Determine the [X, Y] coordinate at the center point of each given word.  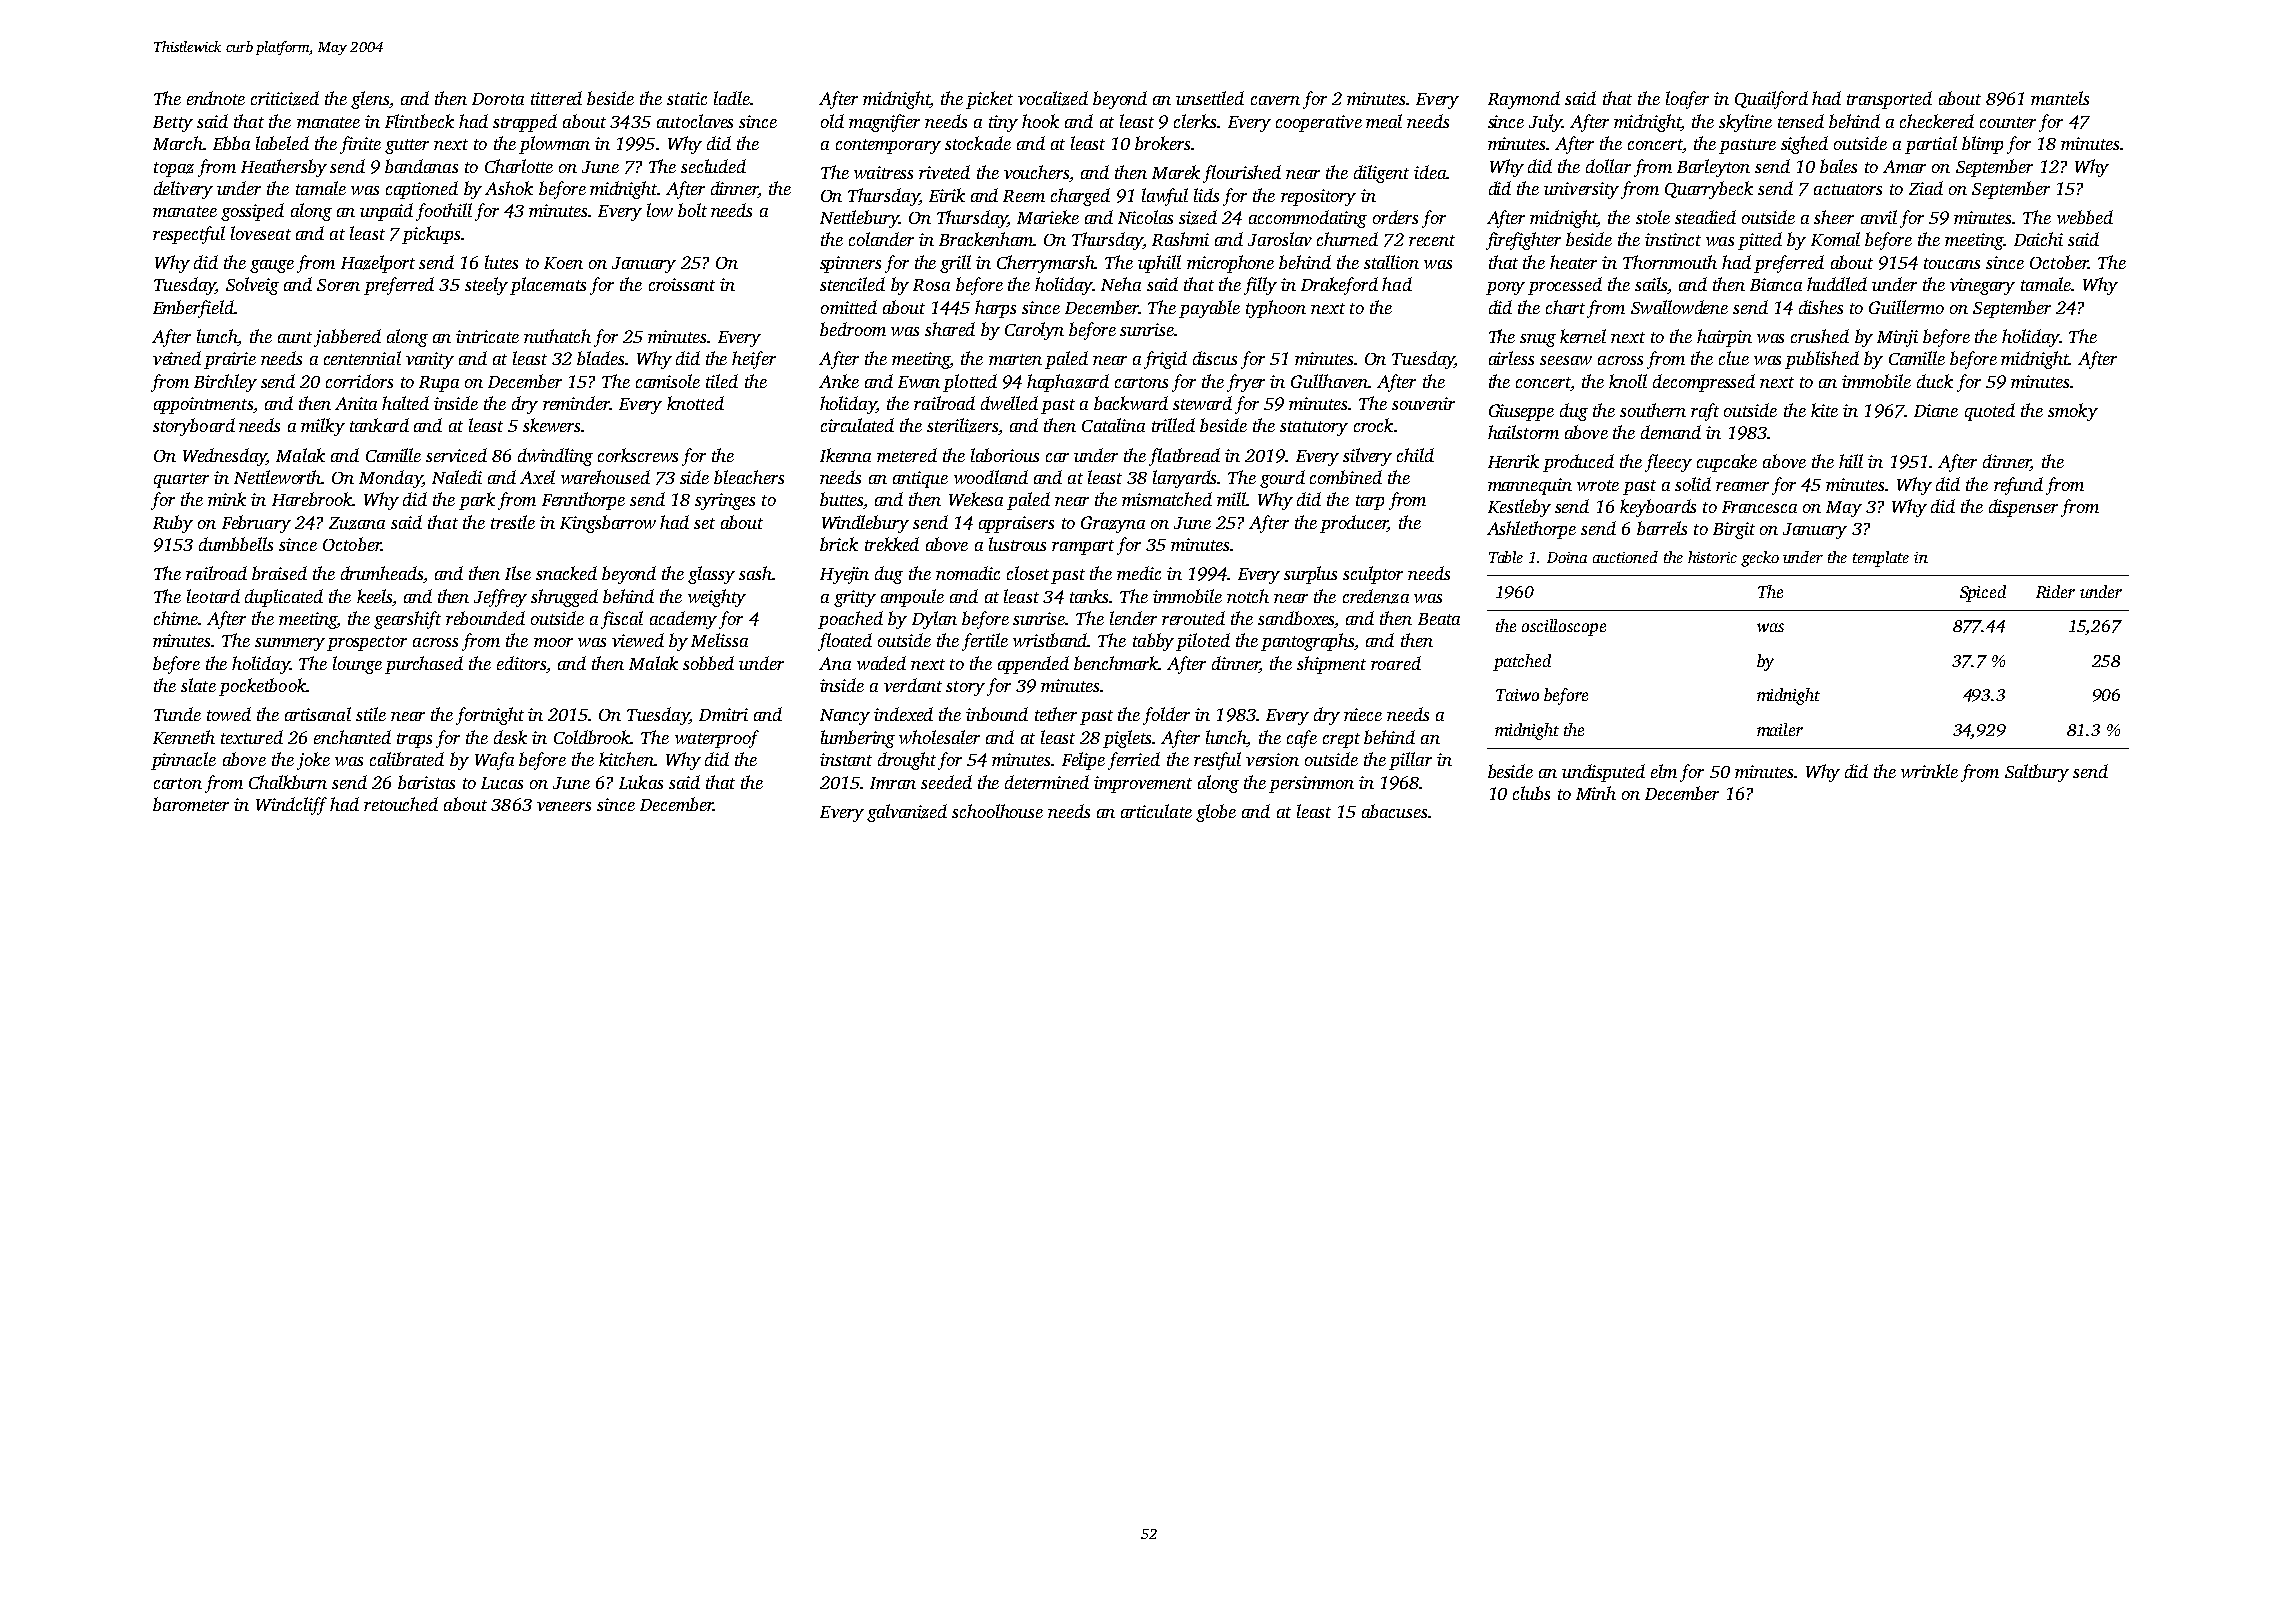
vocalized [1053, 98]
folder [1166, 716]
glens [370, 100]
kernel [1583, 336]
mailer [1780, 729]
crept [1341, 740]
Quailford [1771, 100]
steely [486, 286]
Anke [839, 381]
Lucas [502, 783]
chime [176, 618]
